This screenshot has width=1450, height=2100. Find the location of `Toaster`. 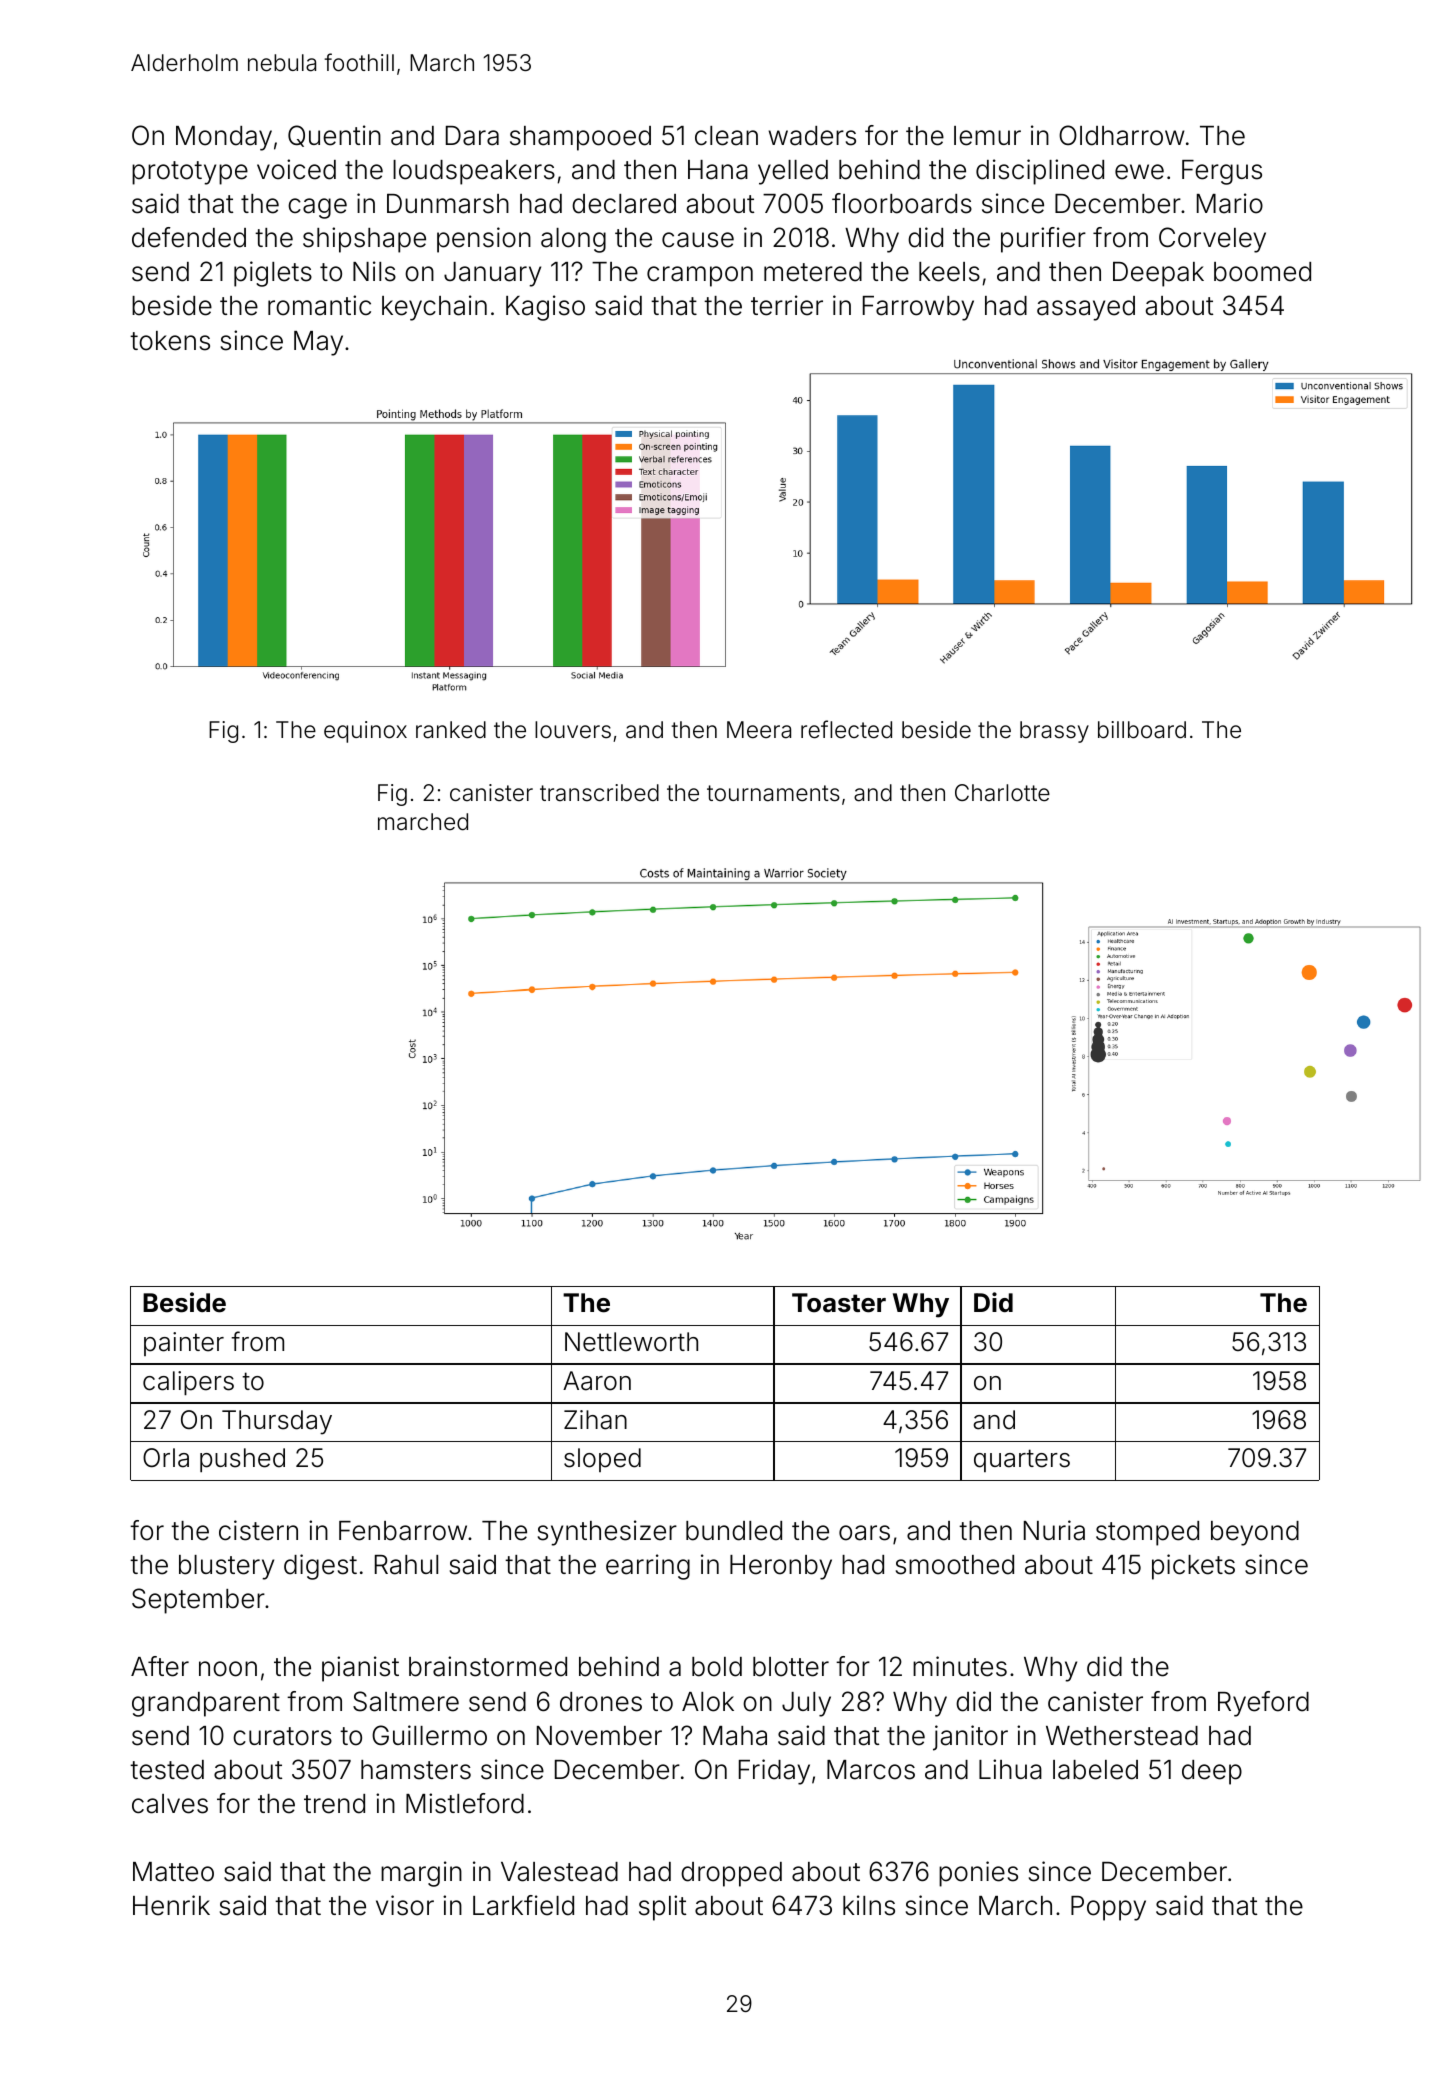

Toaster is located at coordinates (839, 1303).
